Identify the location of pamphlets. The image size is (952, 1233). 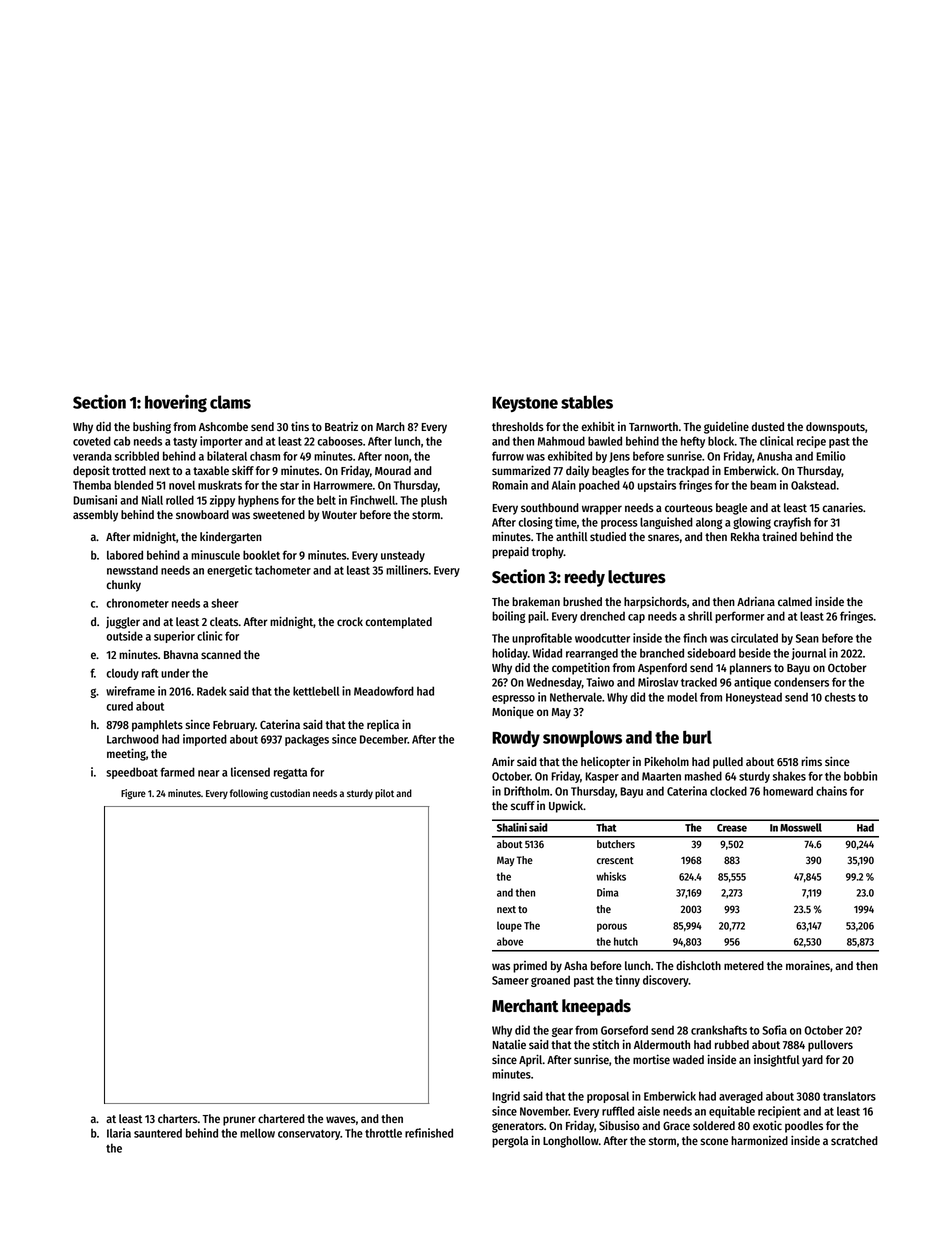
(157, 726).
